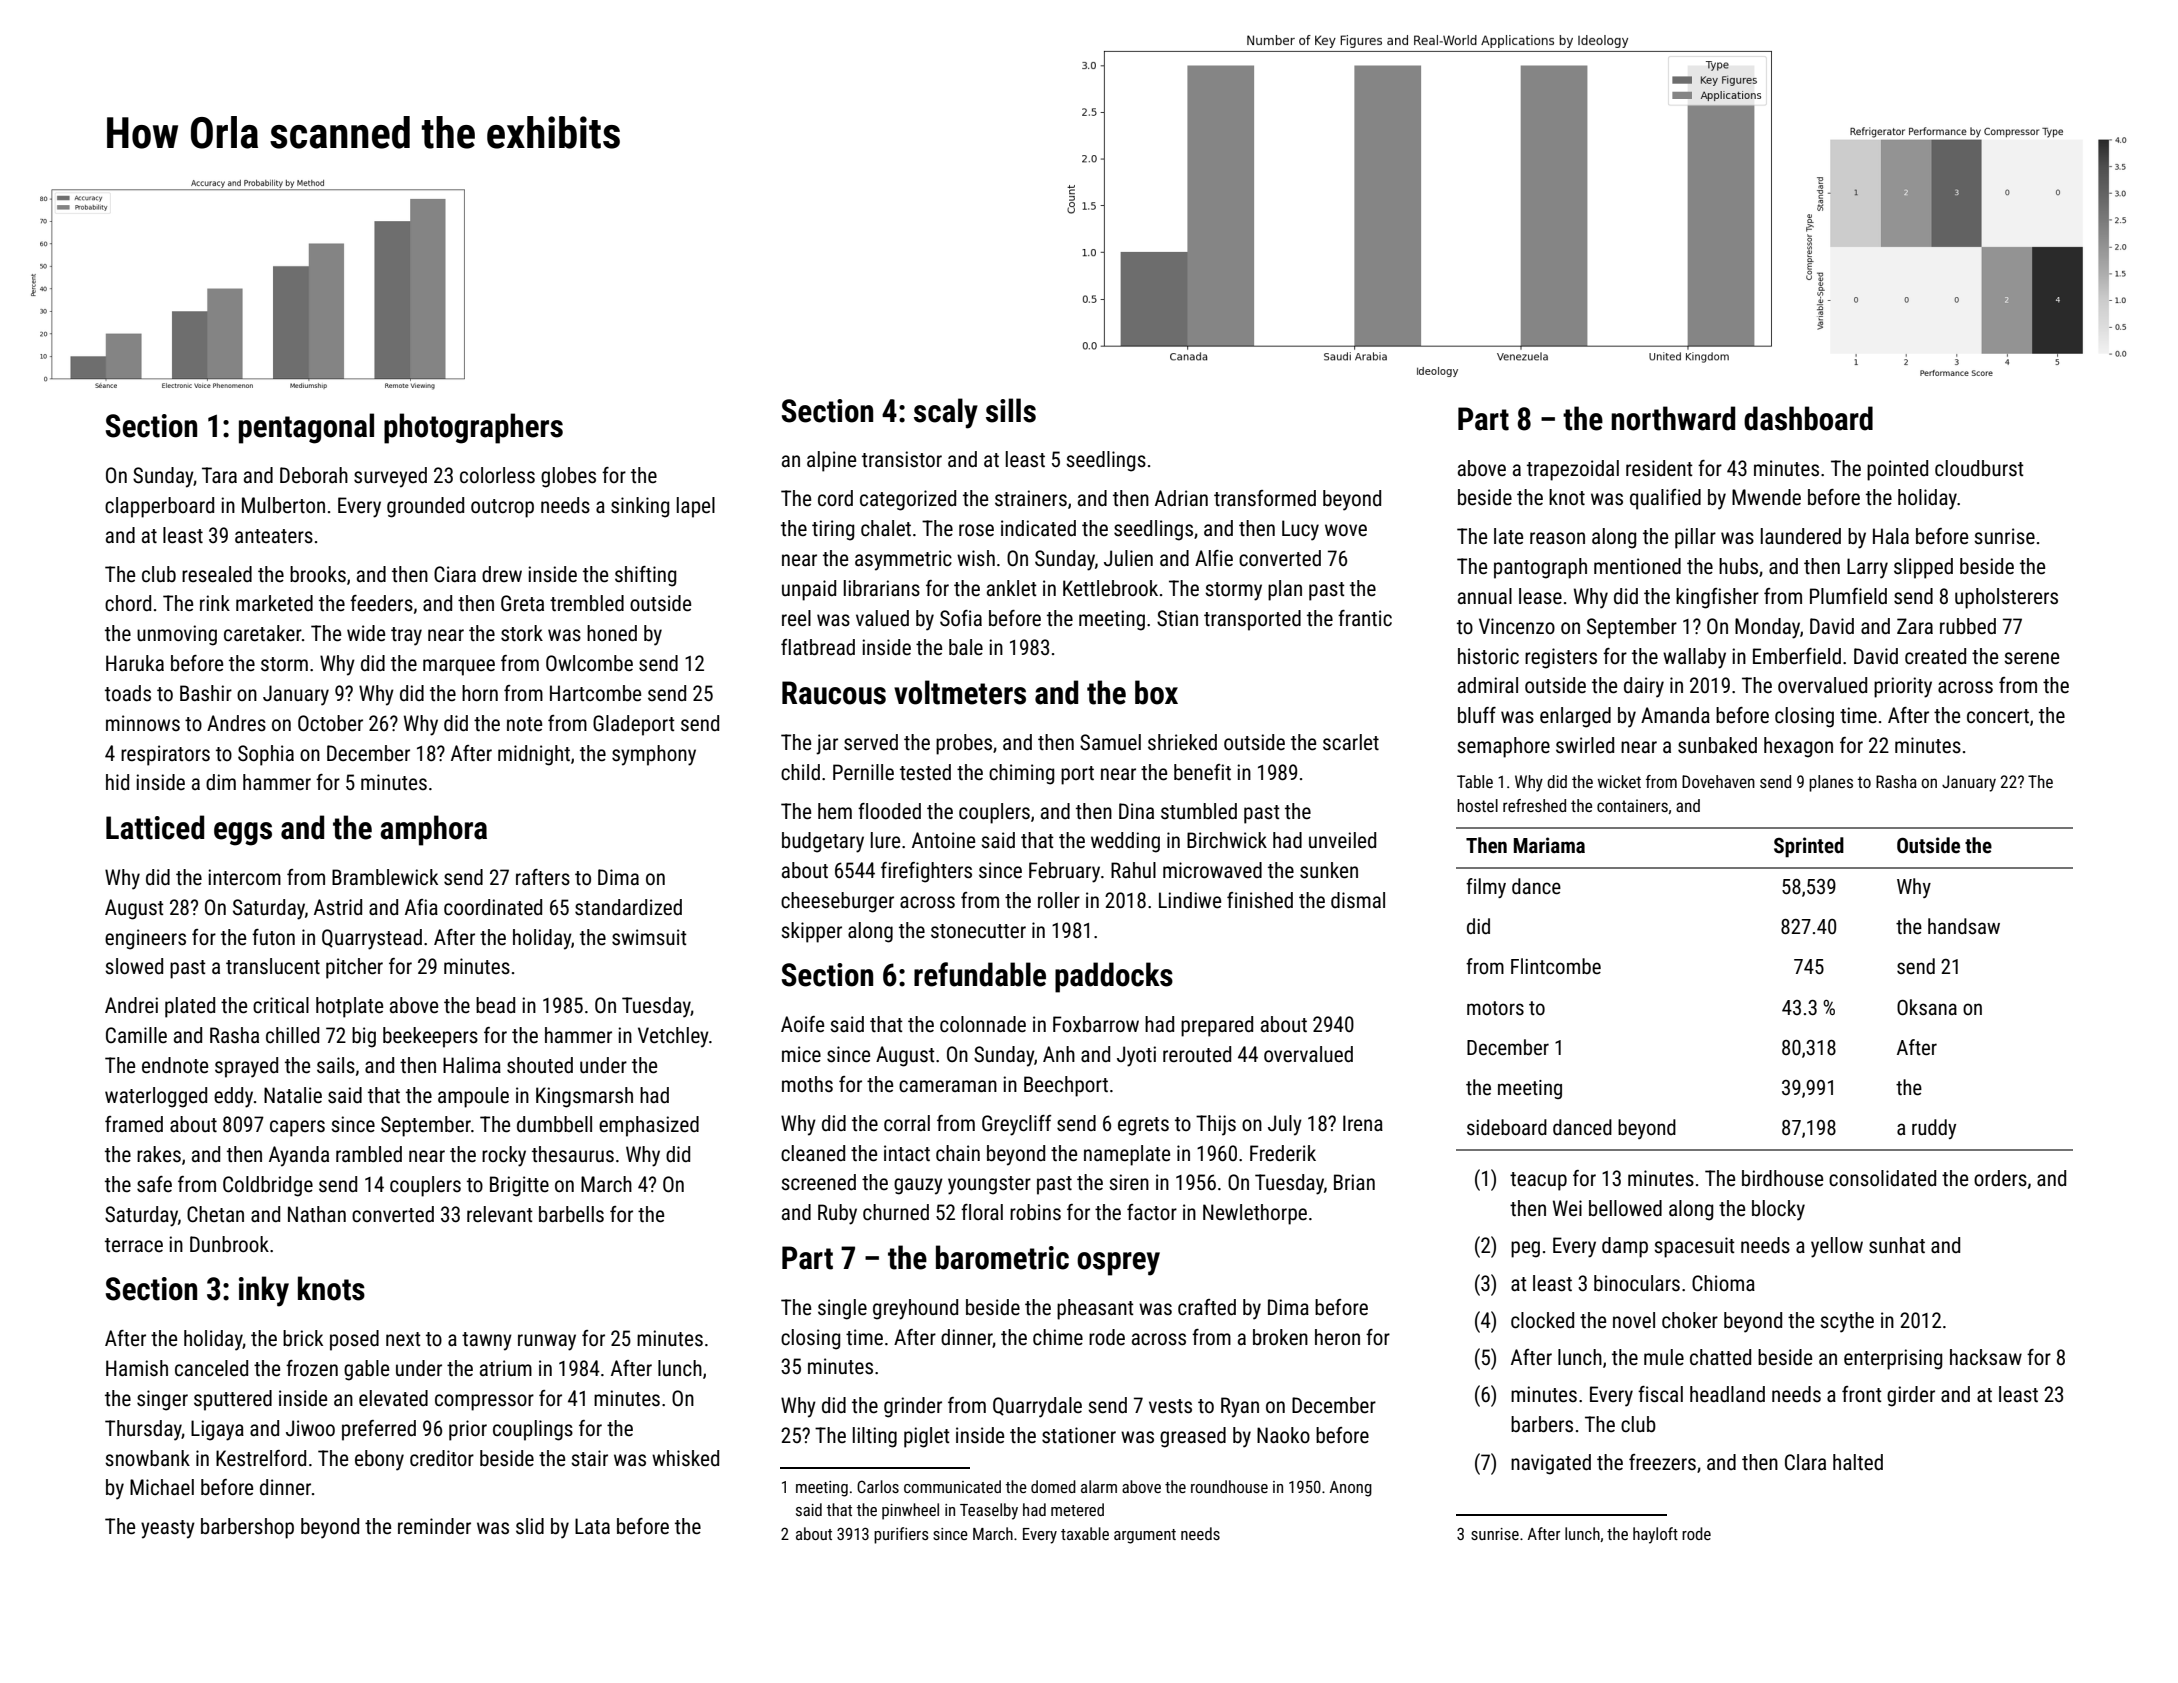 The width and height of the image is (2178, 1683). I want to click on capers, so click(297, 1128).
